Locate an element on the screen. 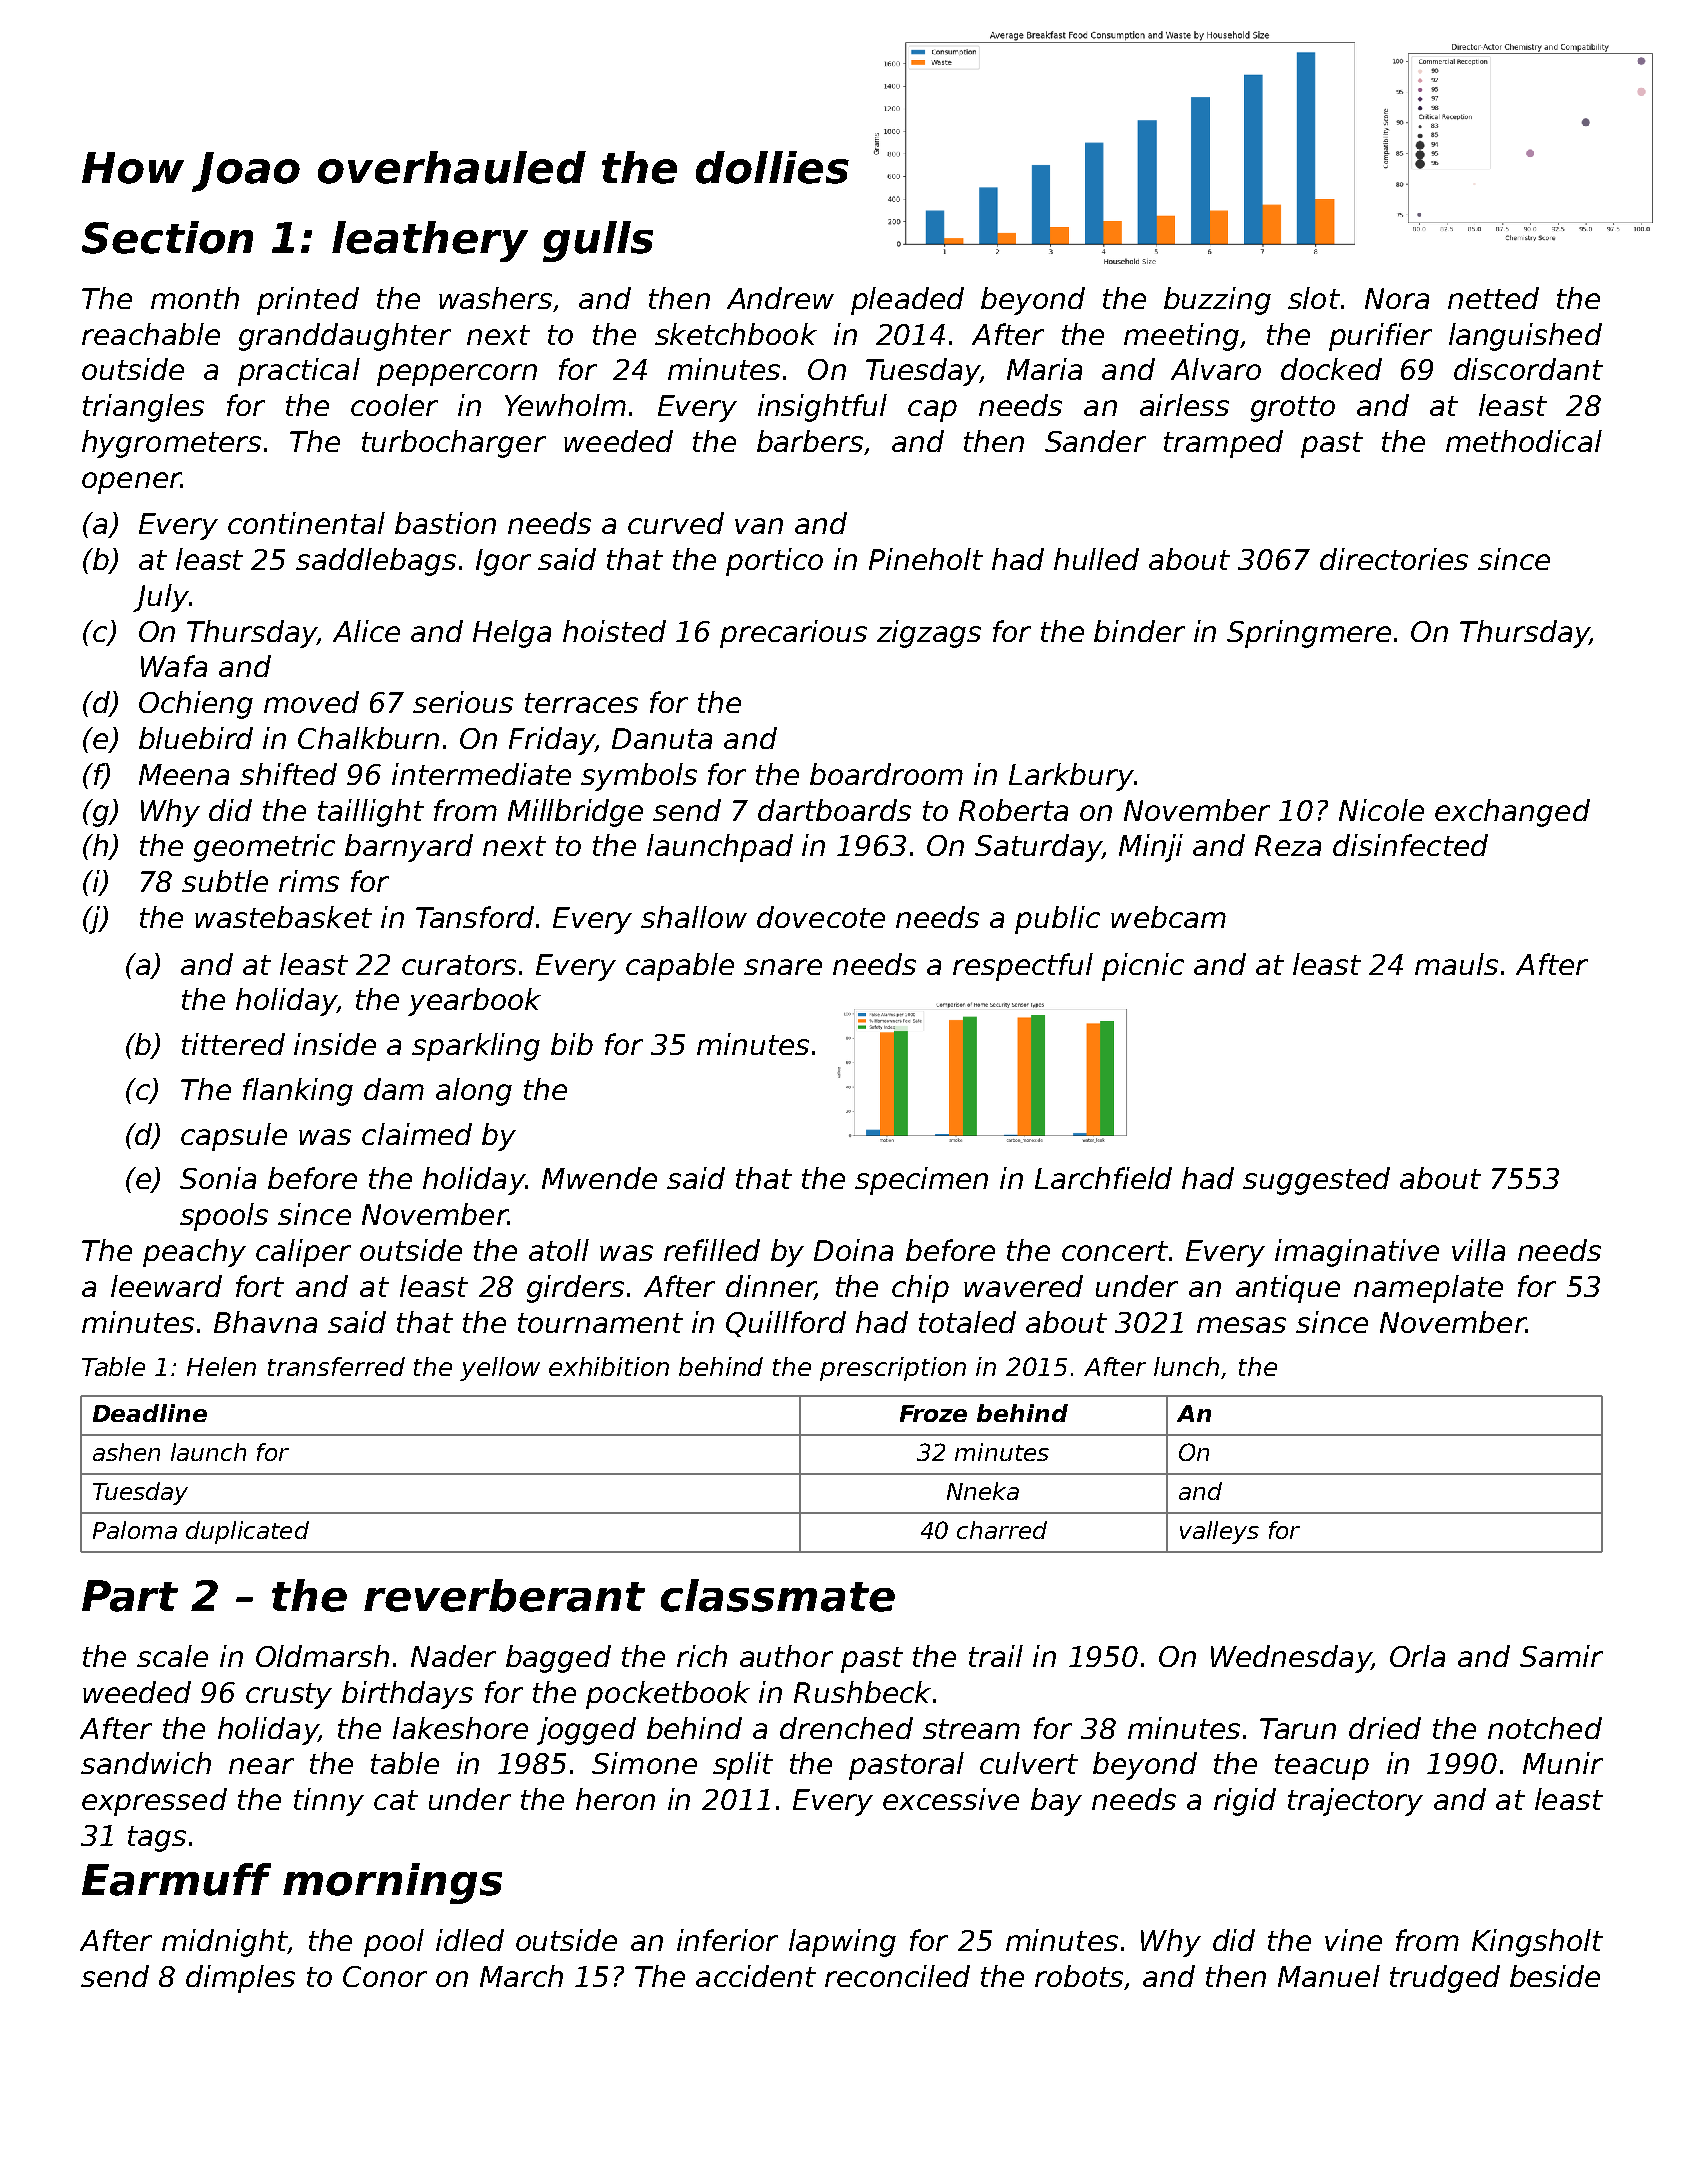  dam is located at coordinates (394, 1089).
